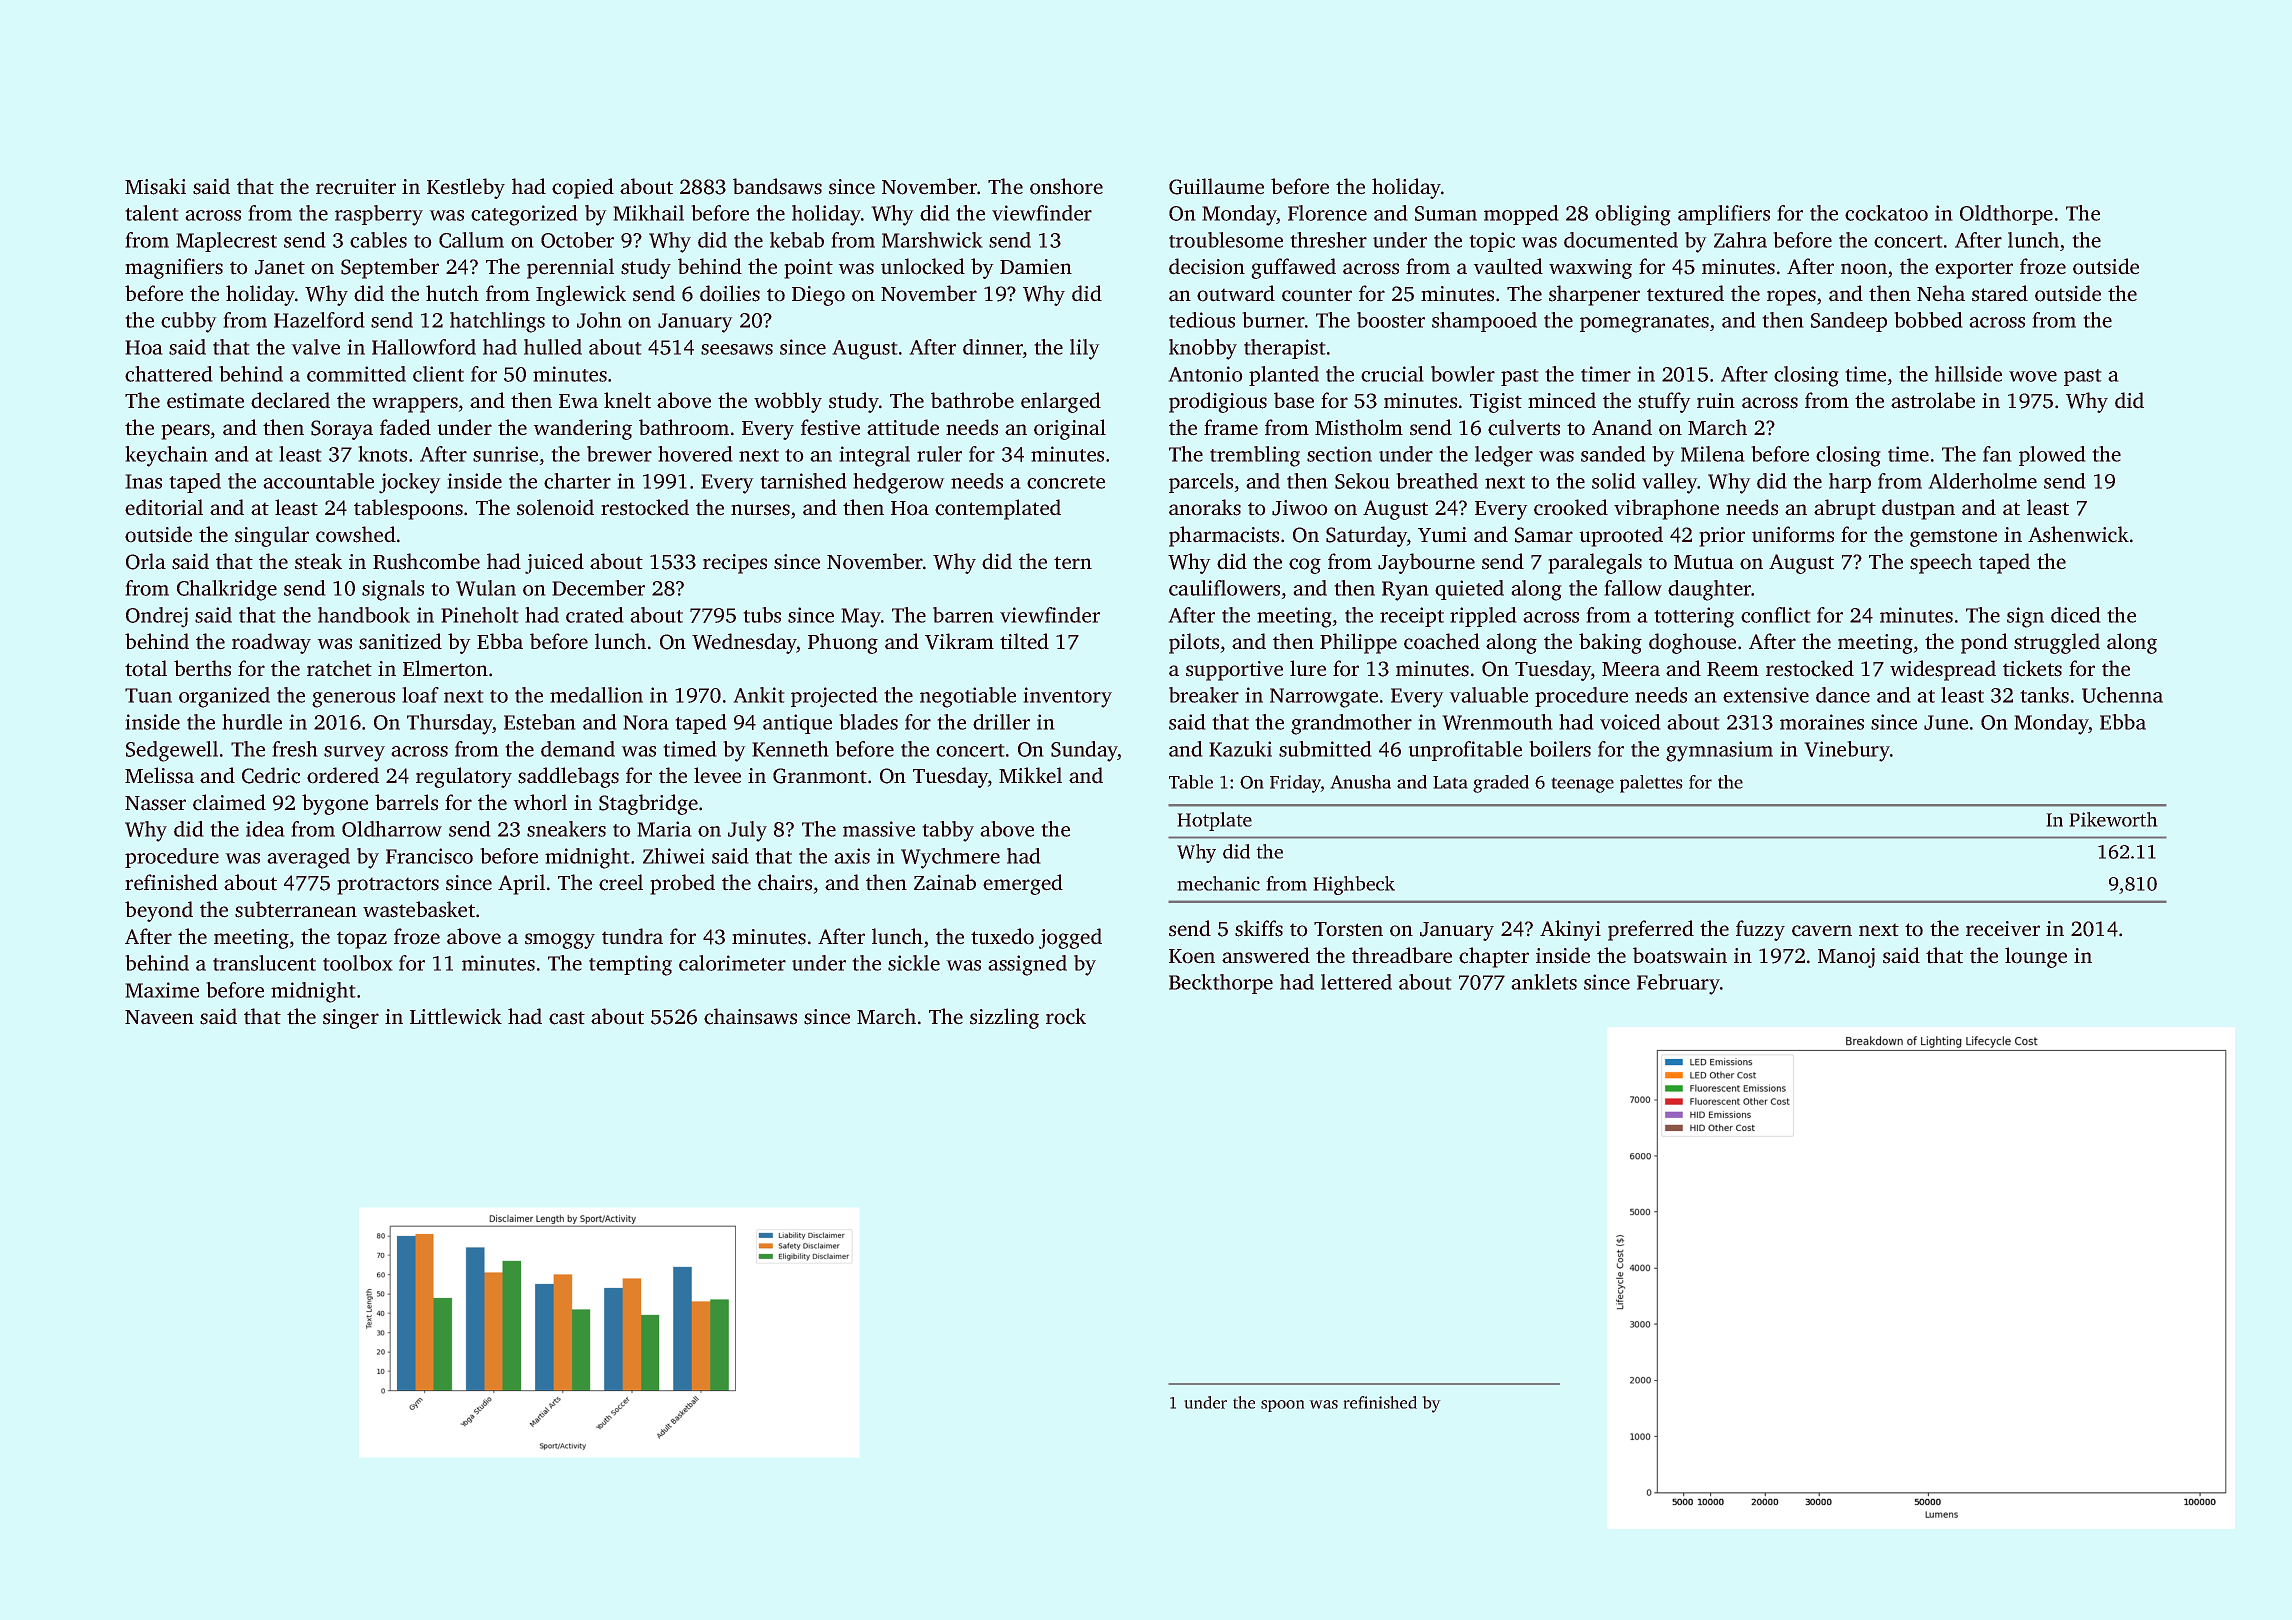 Image resolution: width=2292 pixels, height=1620 pixels. Describe the element at coordinates (1001, 722) in the screenshot. I see `driller` at that location.
